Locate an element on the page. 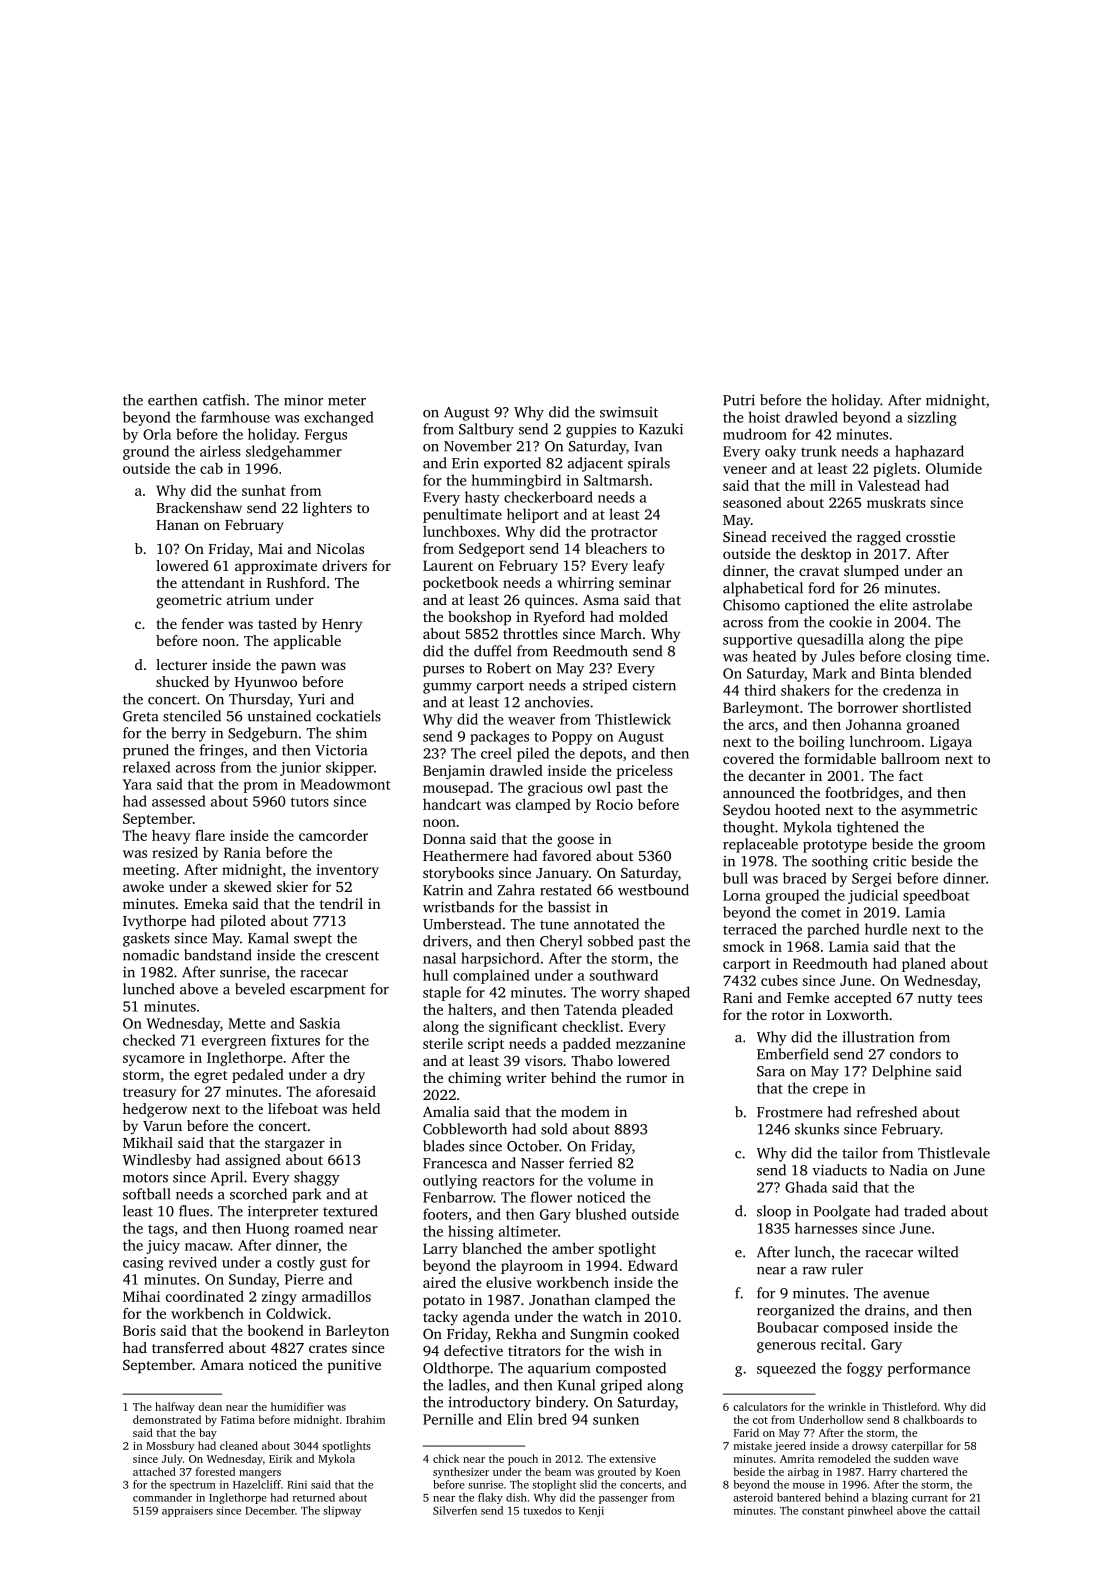  catfish is located at coordinates (224, 400).
